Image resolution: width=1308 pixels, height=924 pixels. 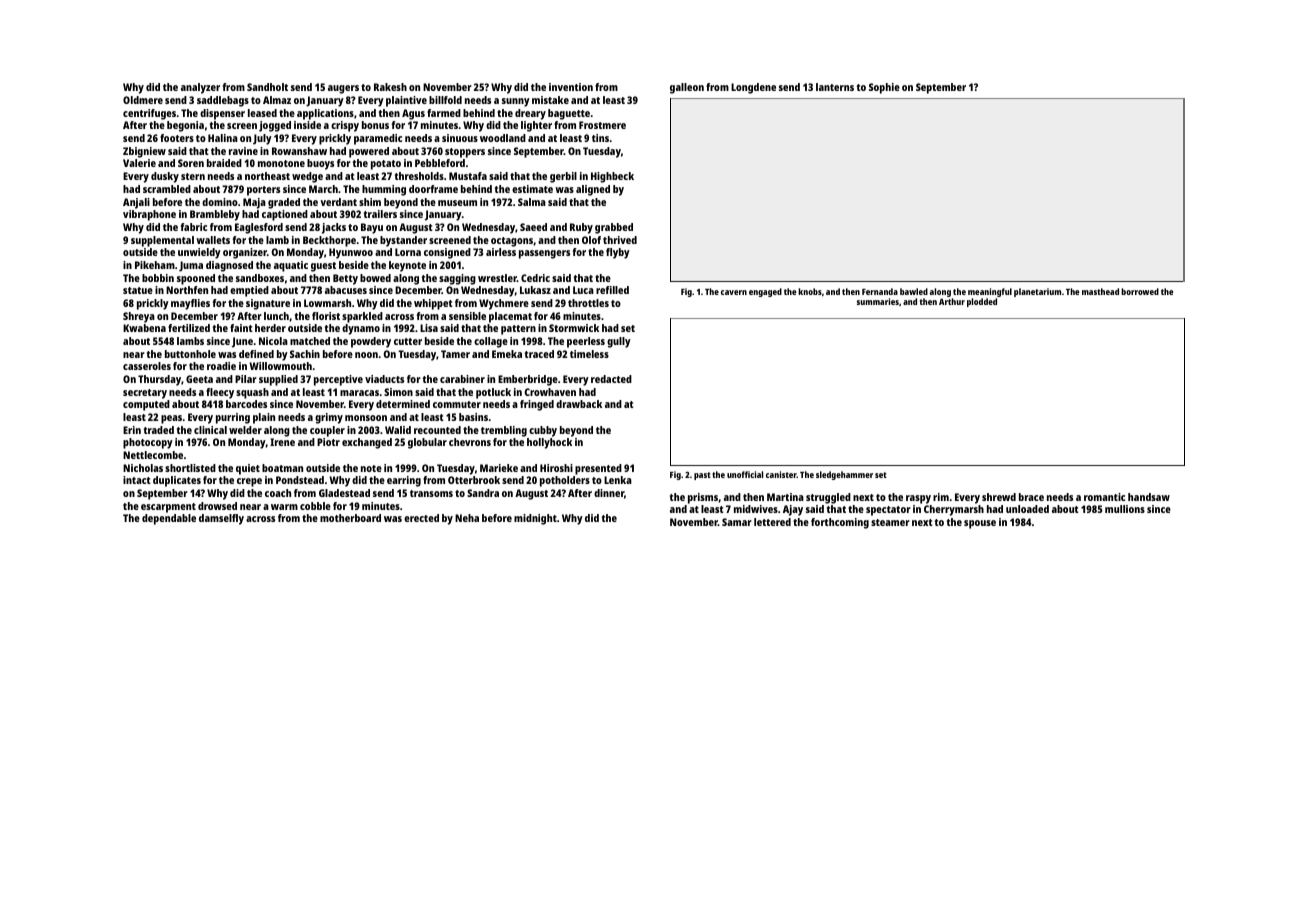 I want to click on Marieke, so click(x=499, y=468).
